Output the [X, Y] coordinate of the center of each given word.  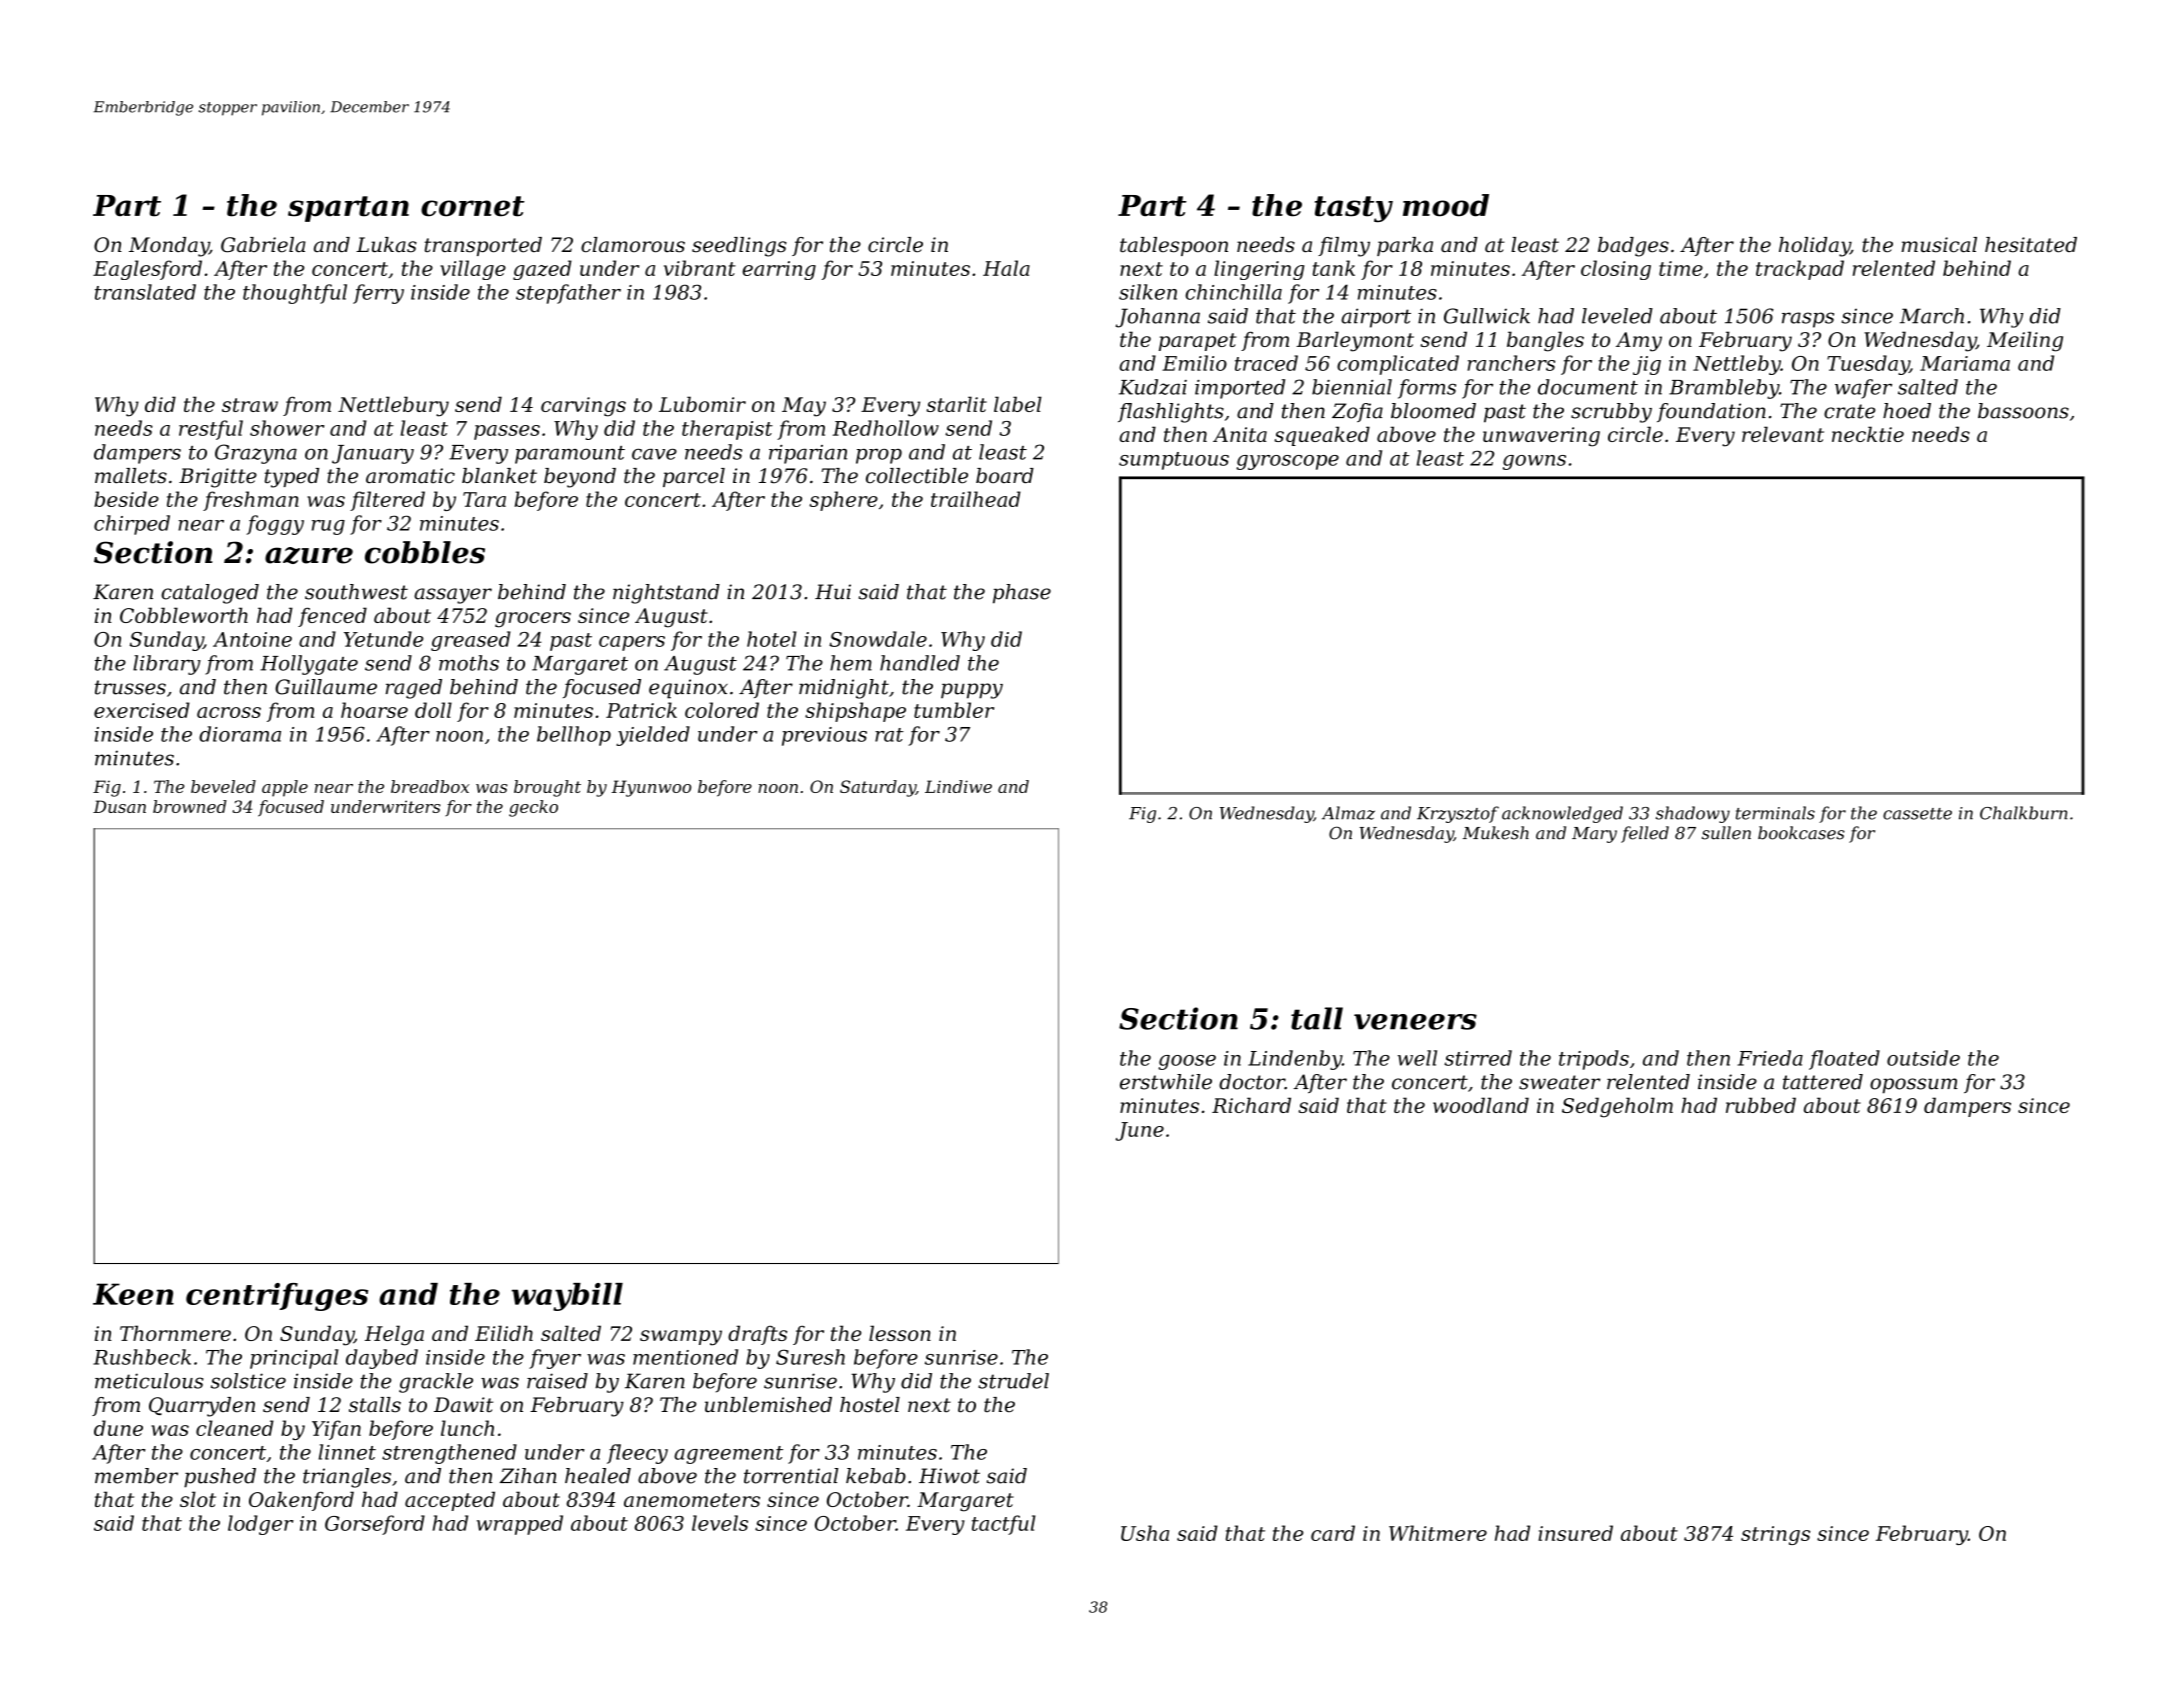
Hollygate [309, 665]
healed [598, 1476]
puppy [972, 691]
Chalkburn [2024, 813]
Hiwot [949, 1476]
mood [1446, 205]
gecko [533, 808]
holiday [1814, 247]
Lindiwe [958, 786]
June [1140, 1131]
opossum [1914, 1086]
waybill [567, 1297]
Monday [169, 247]
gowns [1534, 462]
